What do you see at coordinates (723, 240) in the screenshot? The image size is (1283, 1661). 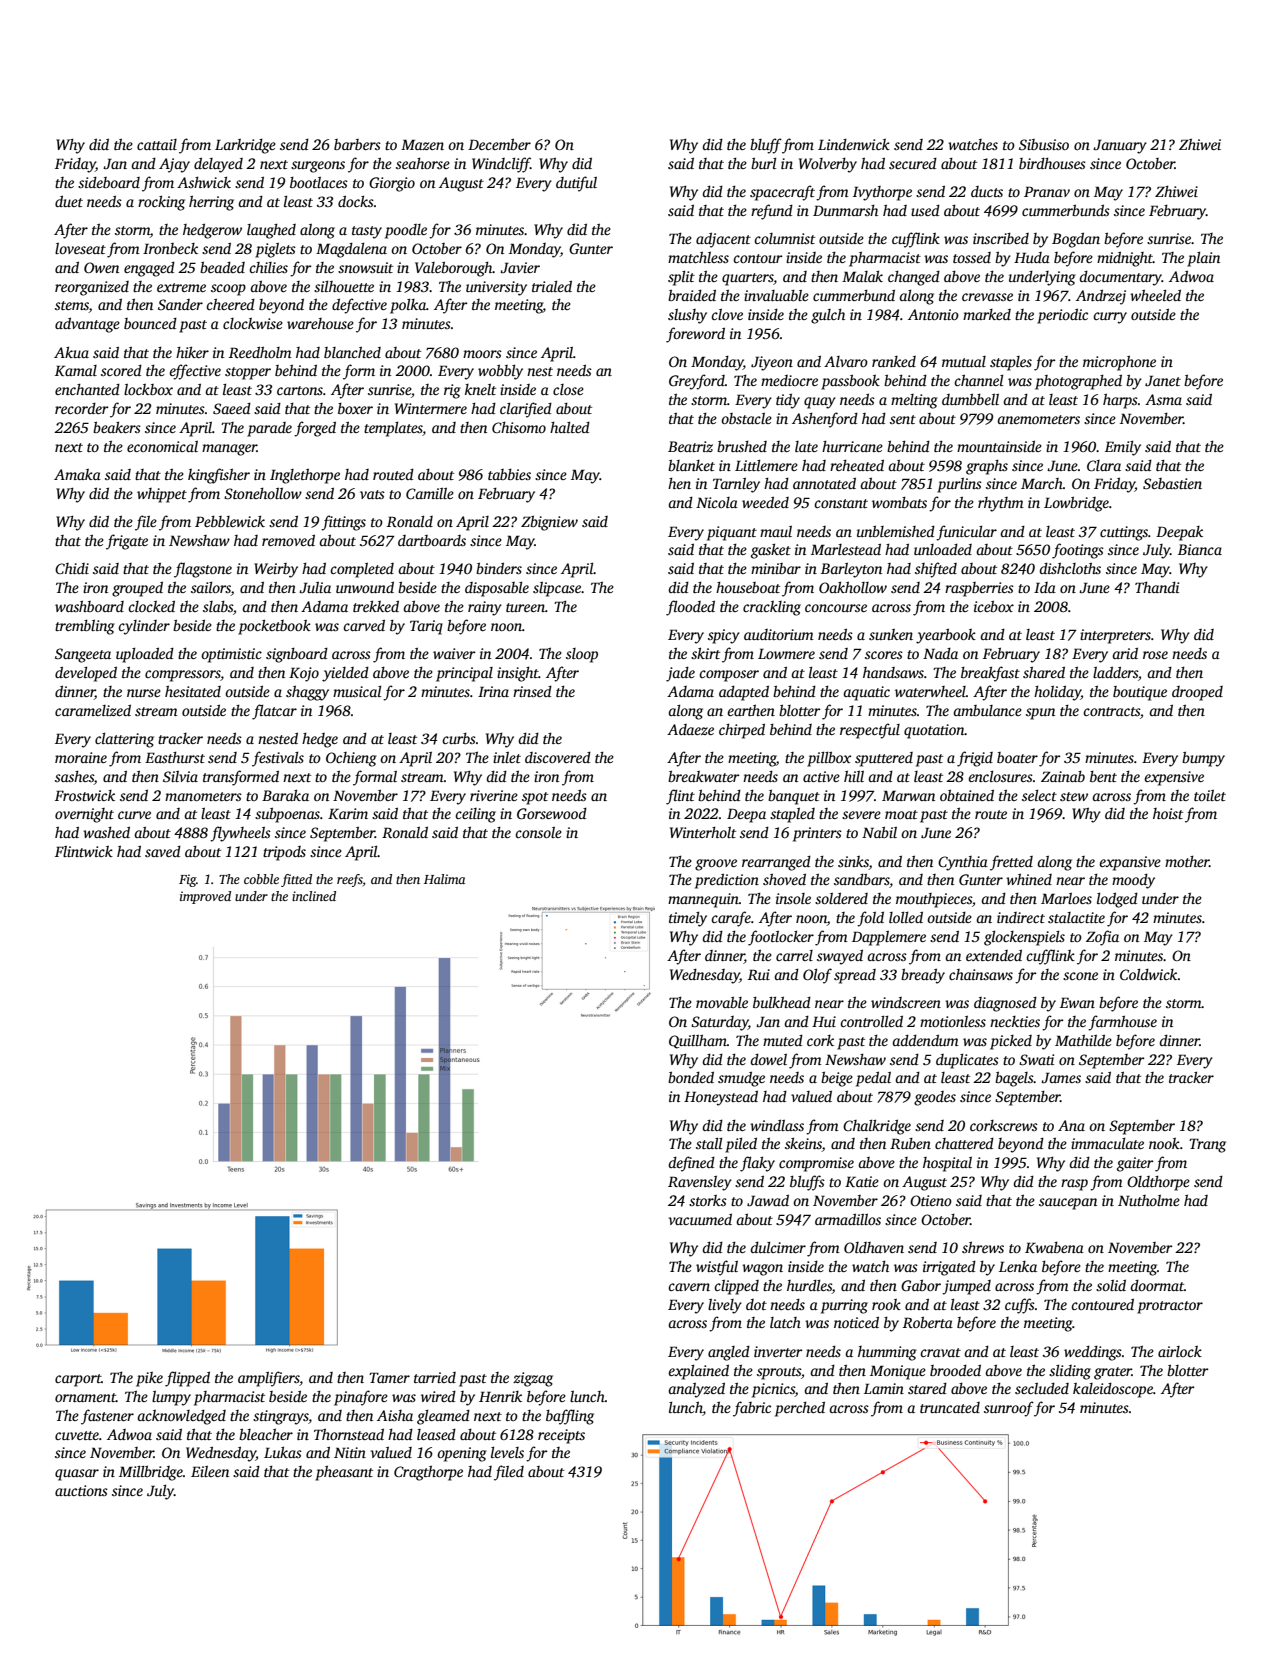 I see `adjacent` at bounding box center [723, 240].
